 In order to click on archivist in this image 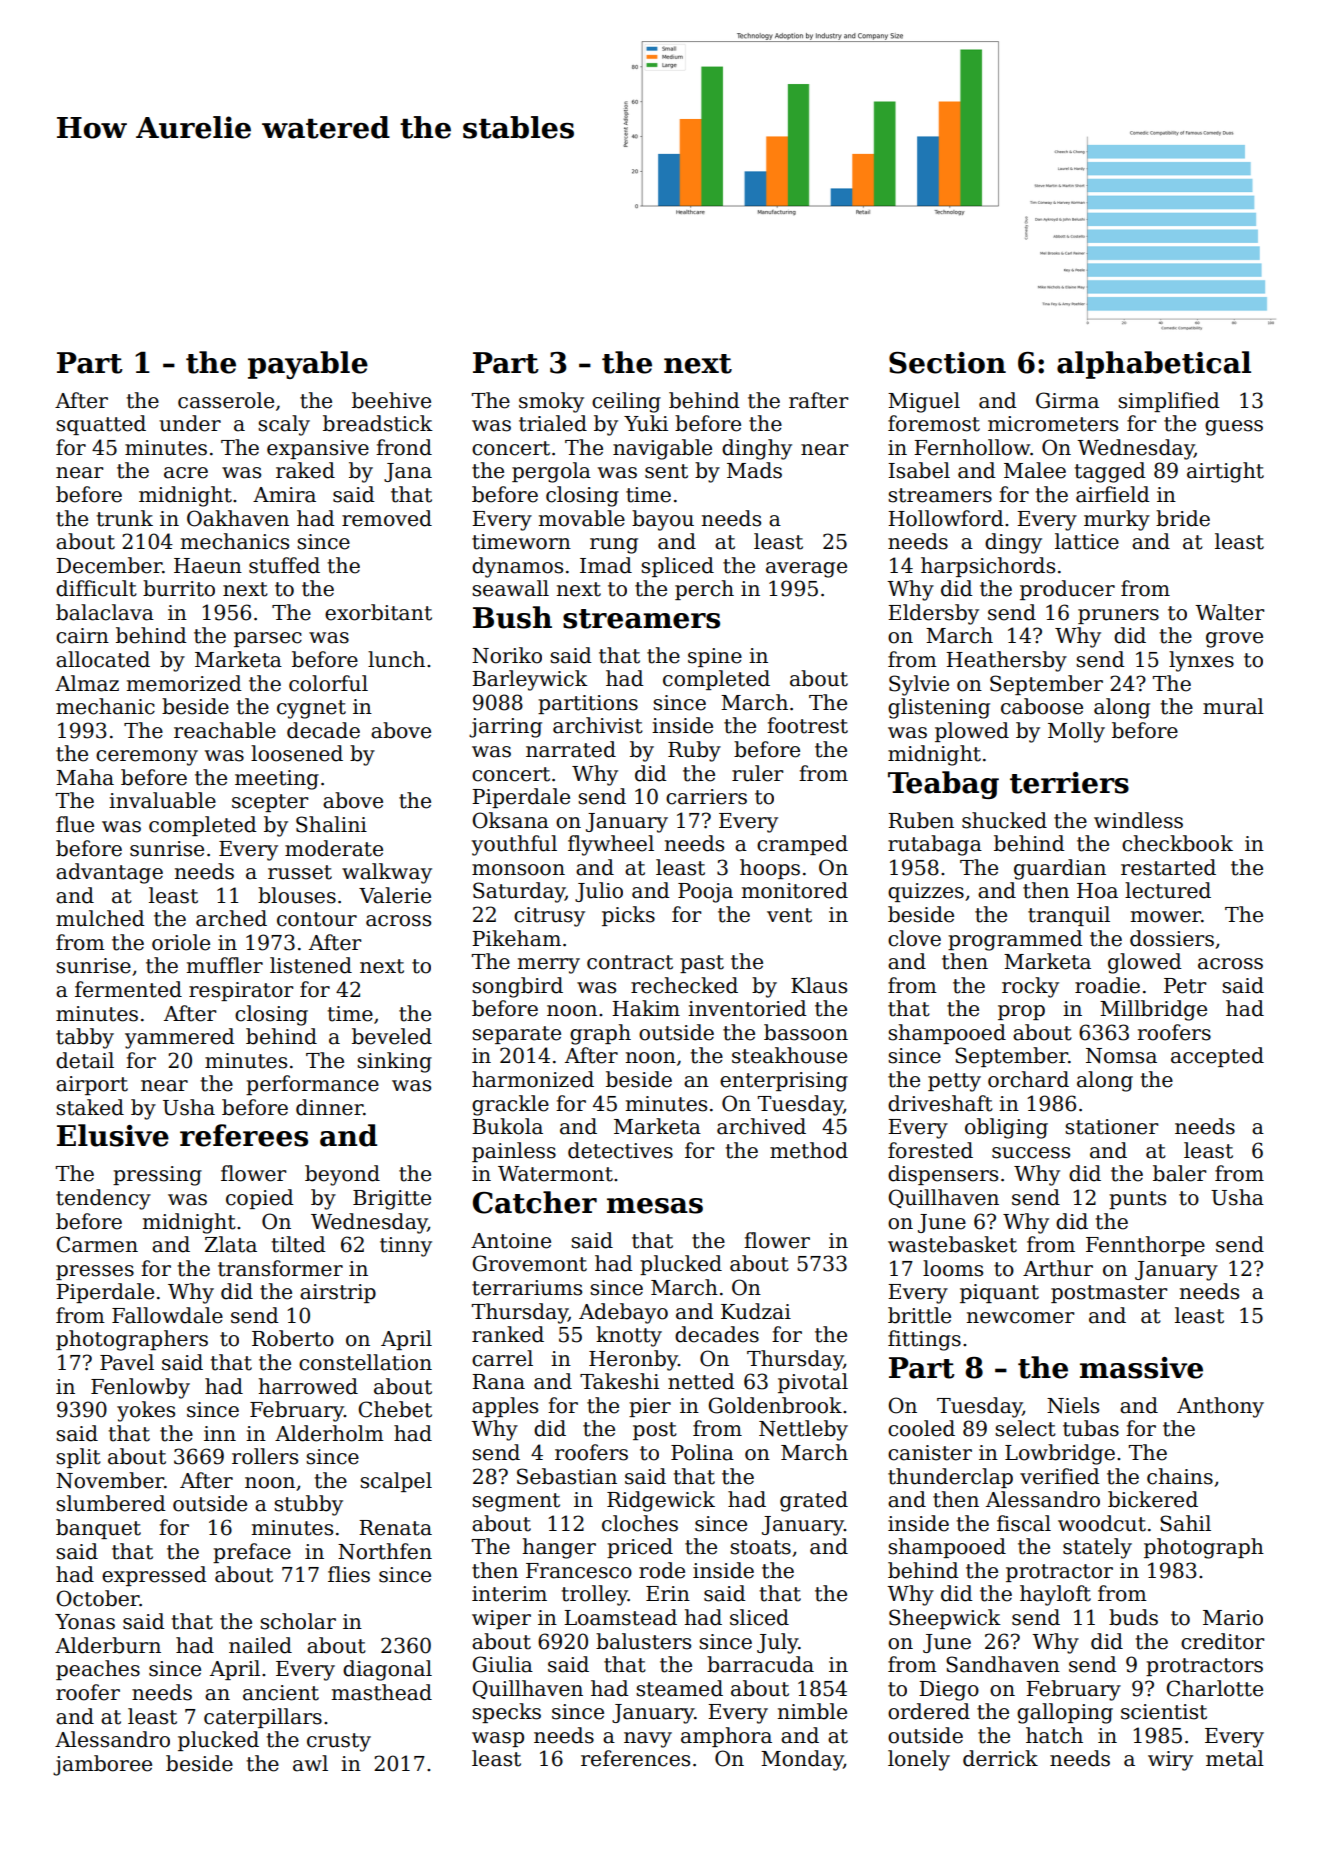, I will do `click(598, 725)`.
